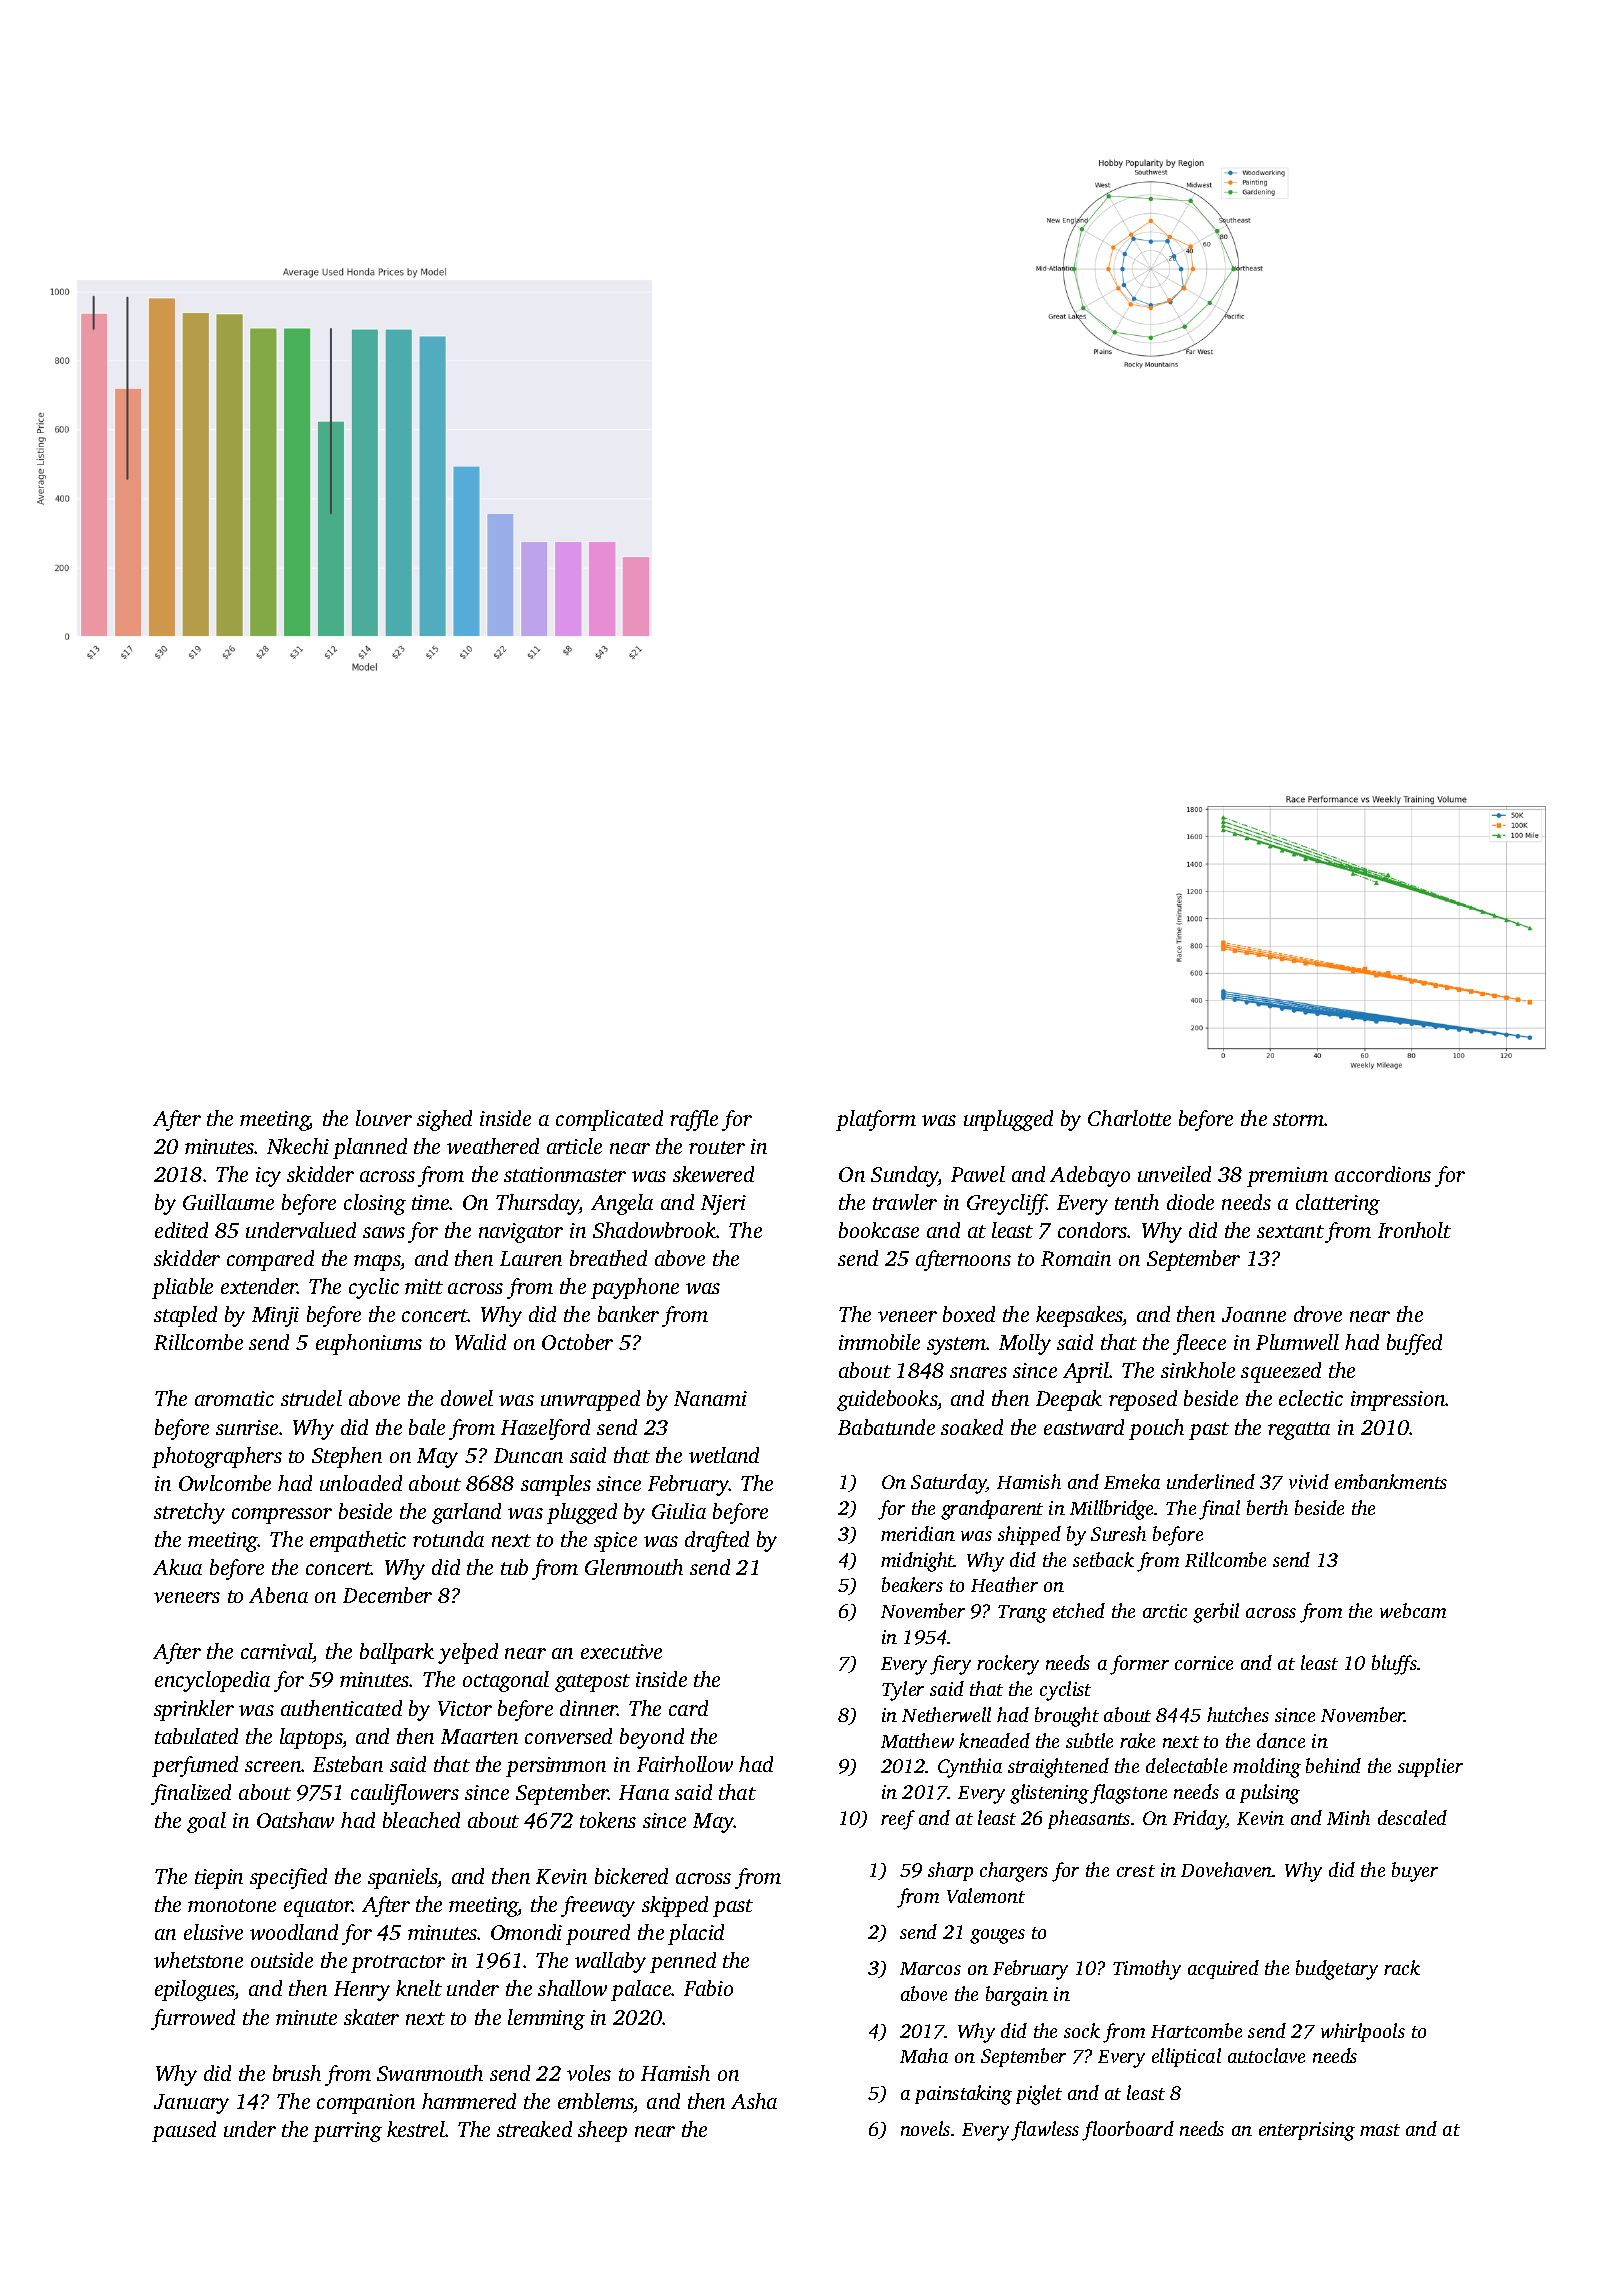 The height and width of the screenshot is (2292, 1620). What do you see at coordinates (1299, 1119) in the screenshot?
I see `storm` at bounding box center [1299, 1119].
